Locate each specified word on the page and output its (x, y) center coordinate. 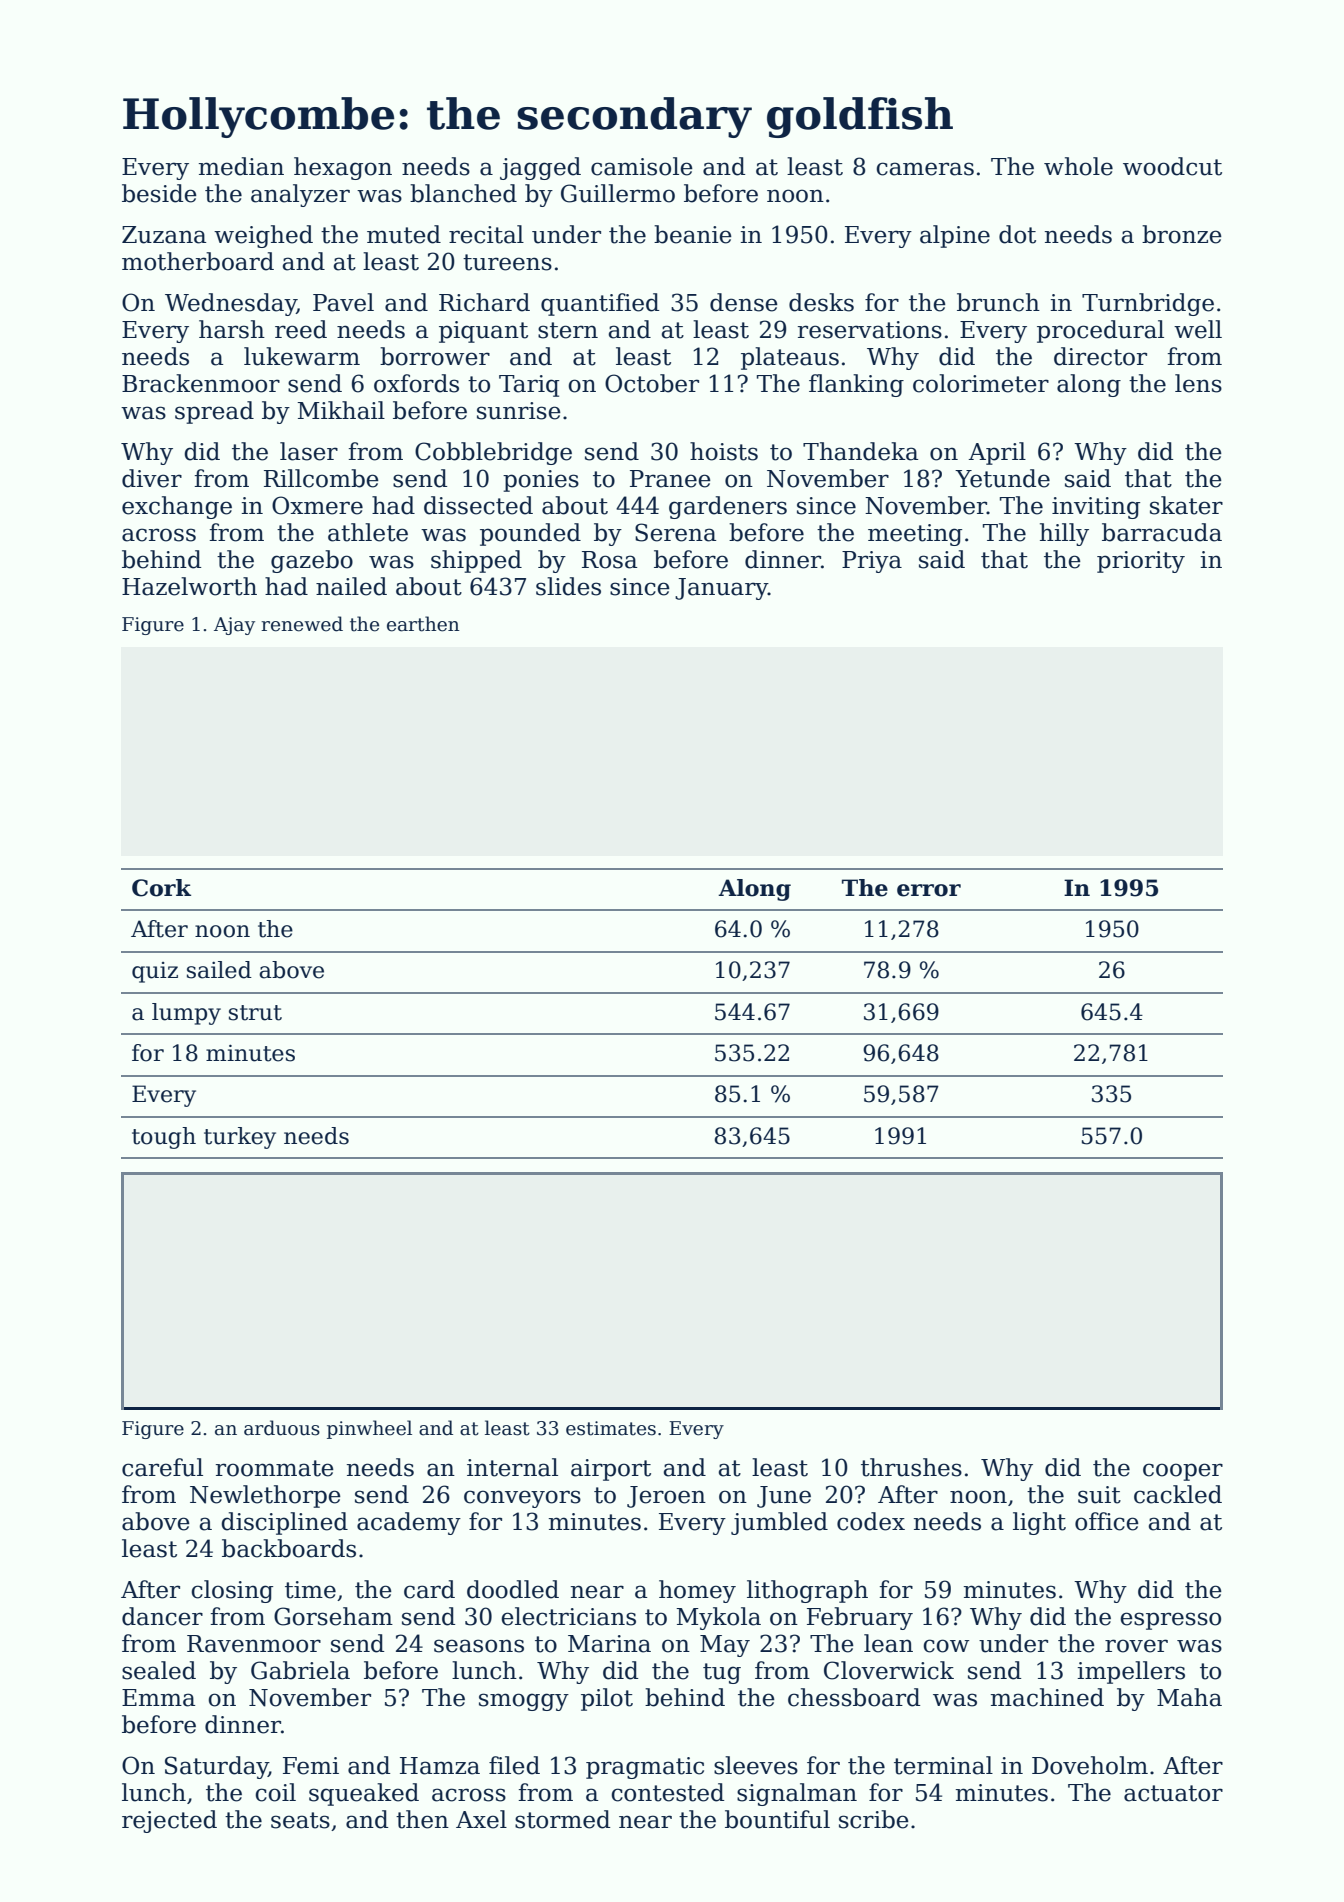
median (241, 166)
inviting (1096, 508)
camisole (642, 166)
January (721, 589)
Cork (161, 888)
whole (1078, 166)
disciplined (284, 1523)
